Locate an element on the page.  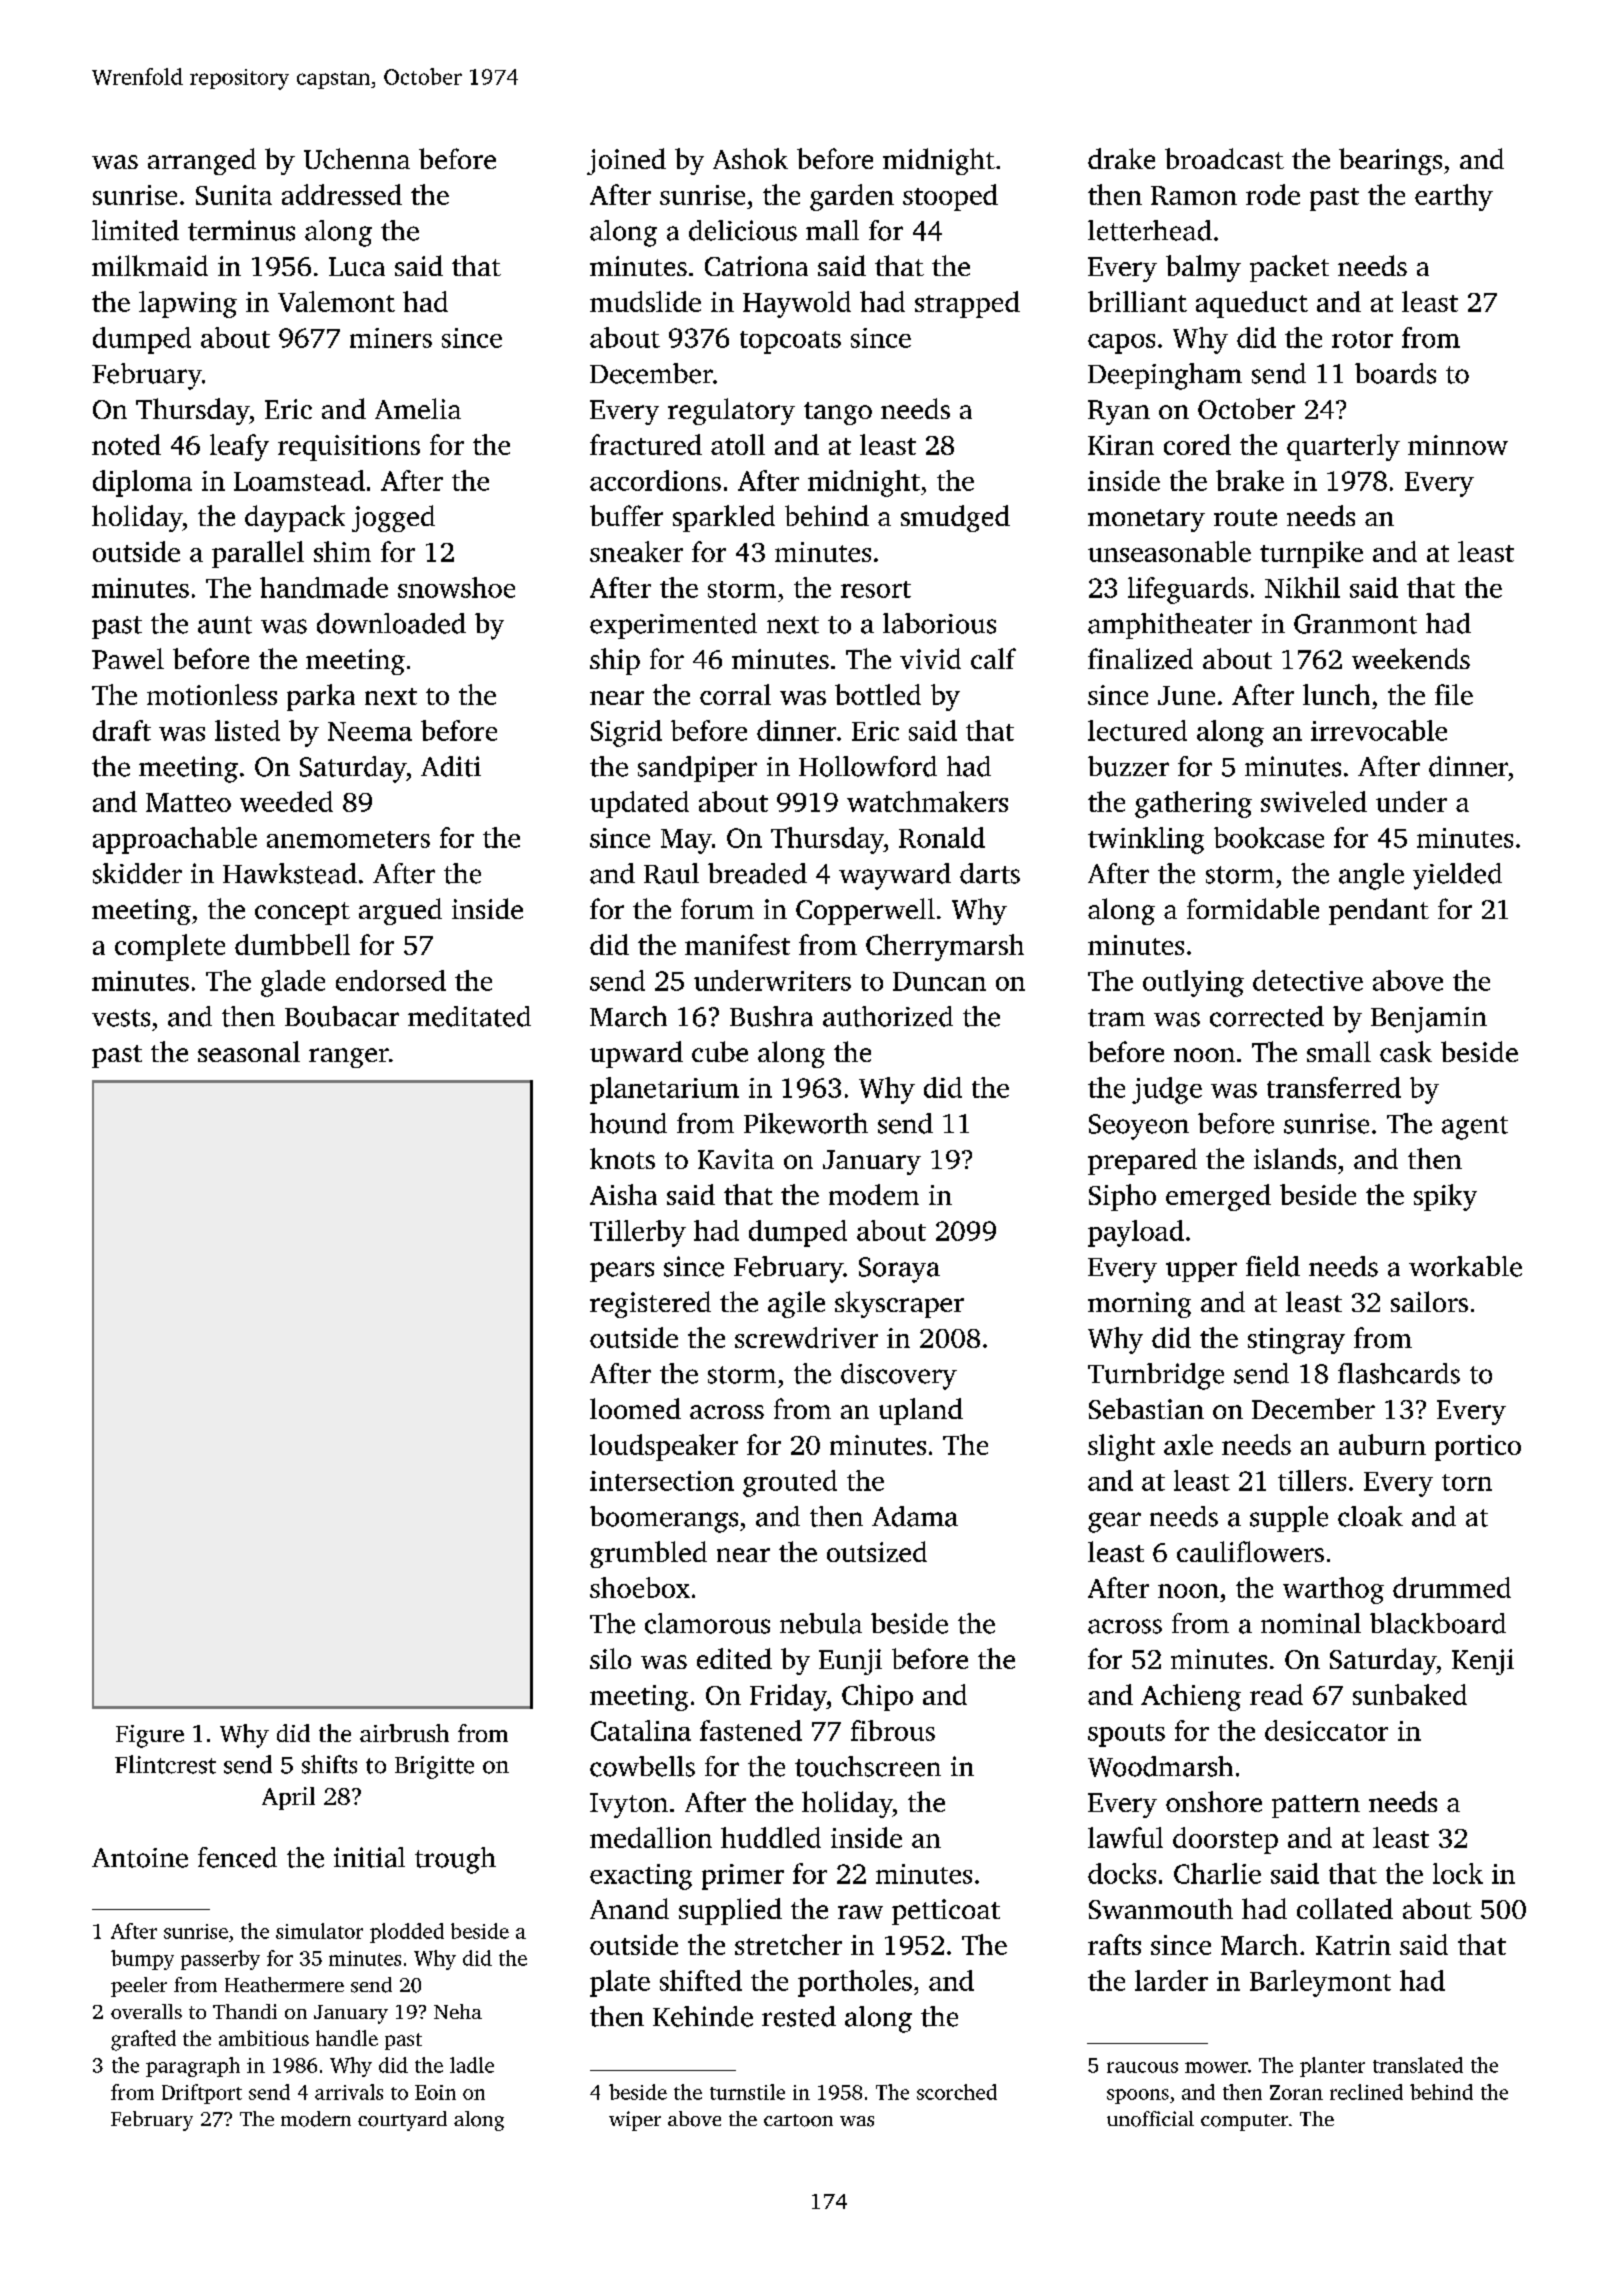
arranged is located at coordinates (202, 161).
